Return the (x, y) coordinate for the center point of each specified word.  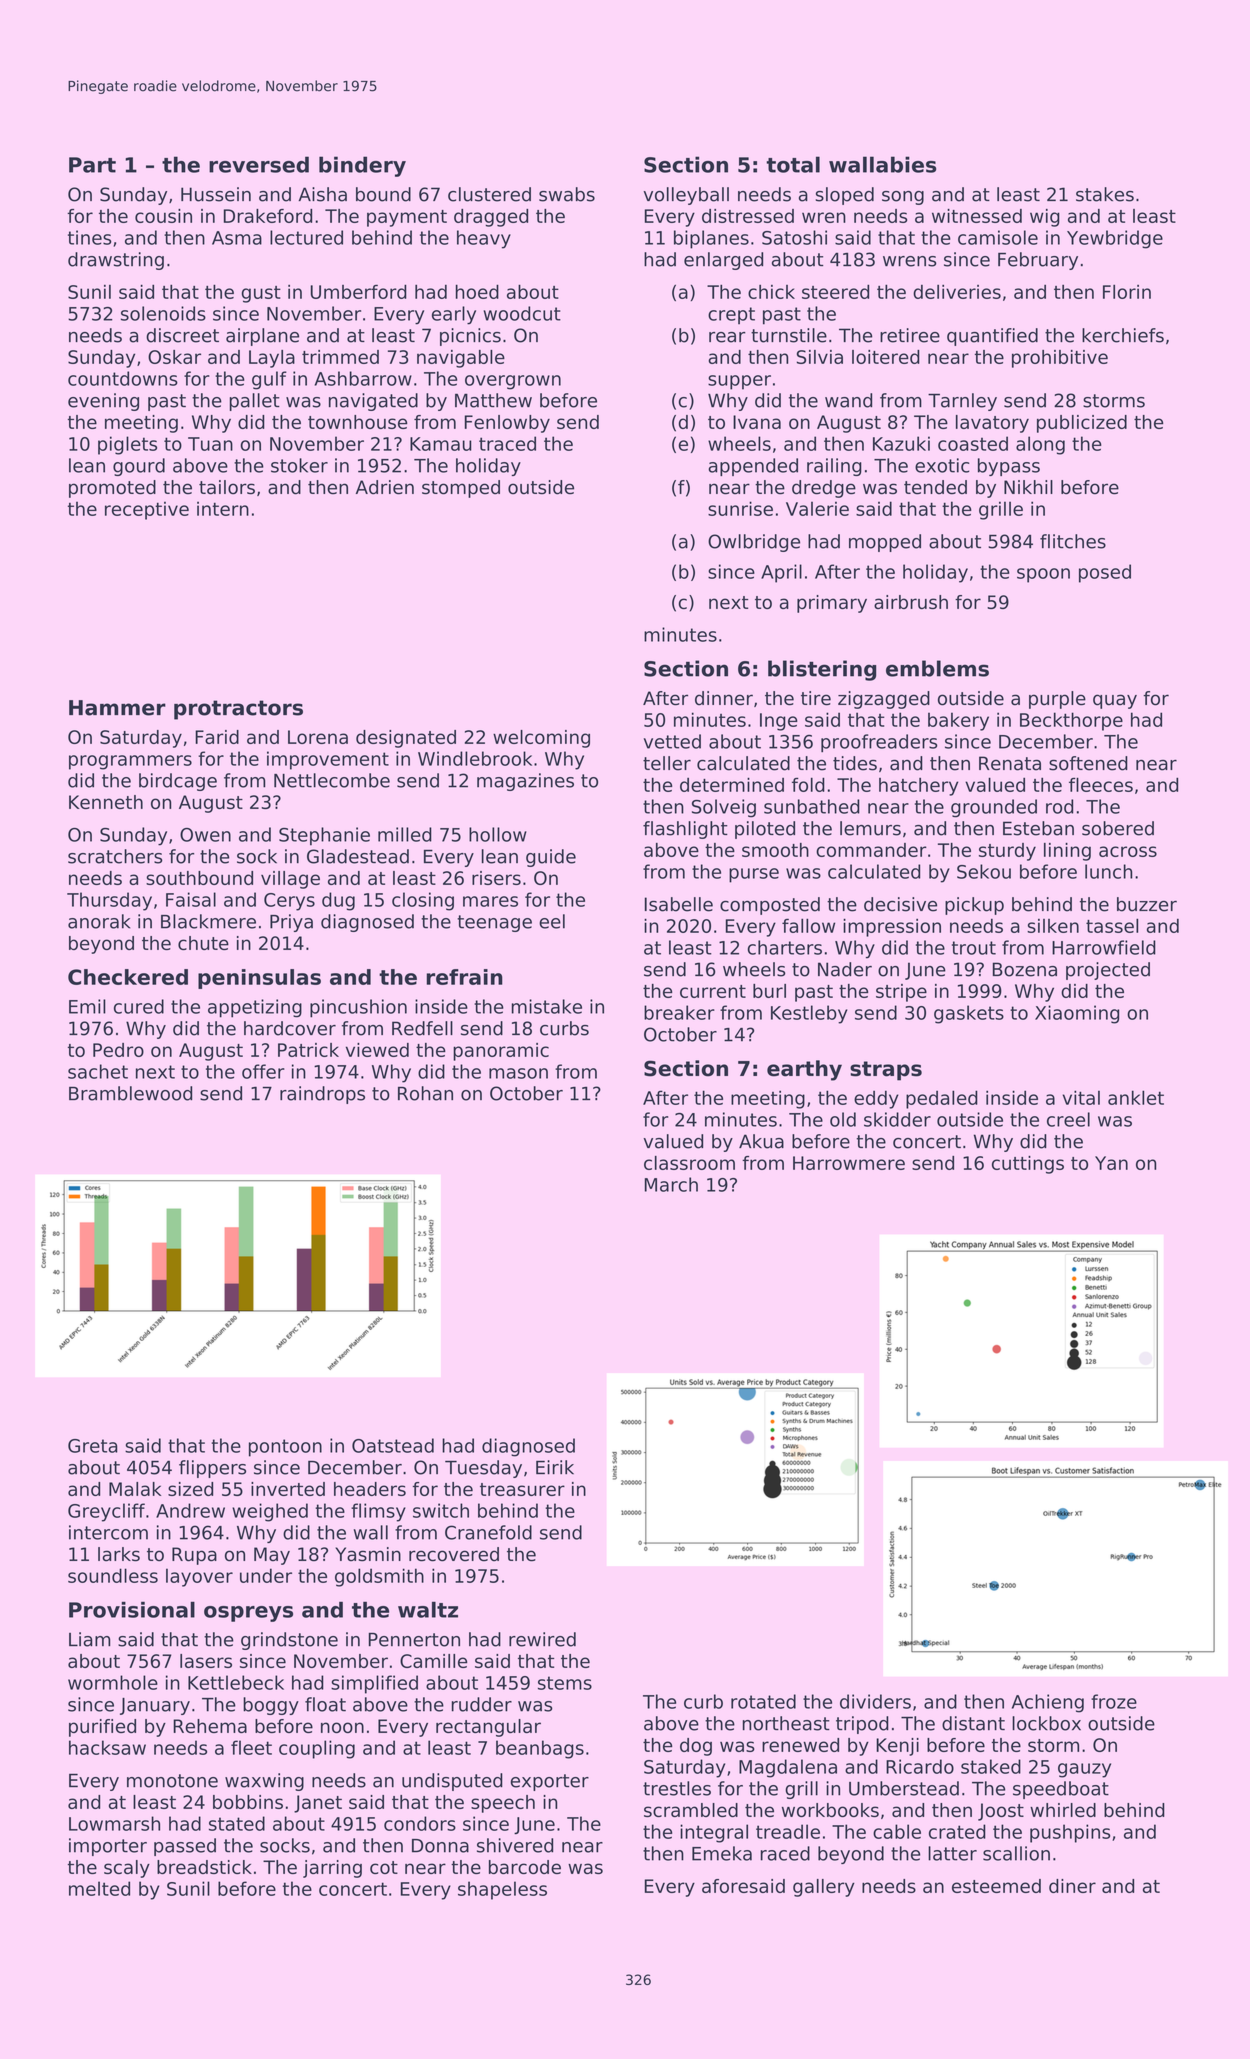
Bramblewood (130, 1093)
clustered (489, 194)
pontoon (285, 1448)
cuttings (1028, 1165)
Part (92, 165)
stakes (1105, 194)
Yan (1111, 1163)
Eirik (555, 1467)
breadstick (204, 1867)
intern (223, 509)
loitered (886, 357)
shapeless (502, 1890)
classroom (689, 1163)
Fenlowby (507, 424)
